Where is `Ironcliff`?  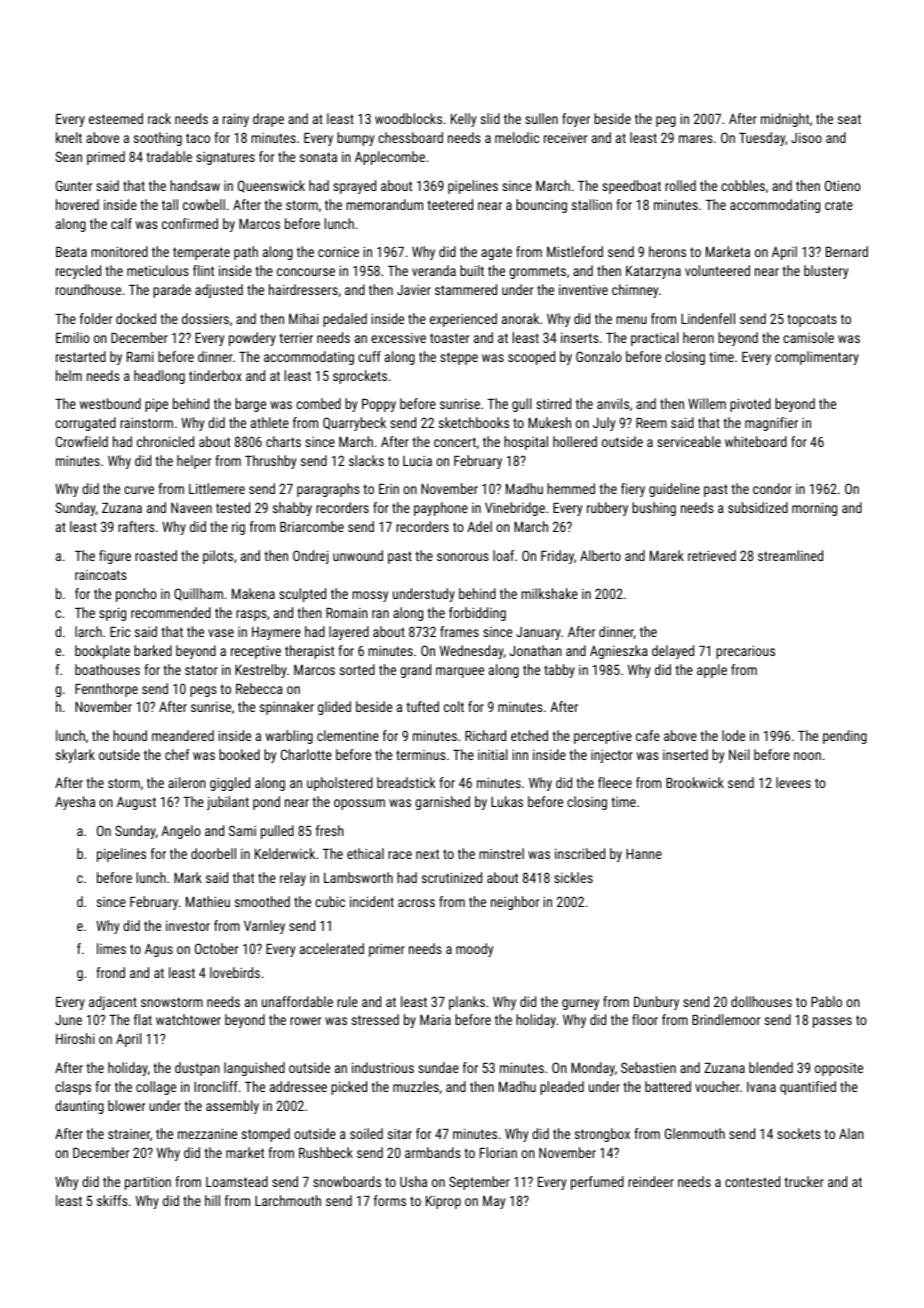 Ironcliff is located at coordinates (216, 1086).
